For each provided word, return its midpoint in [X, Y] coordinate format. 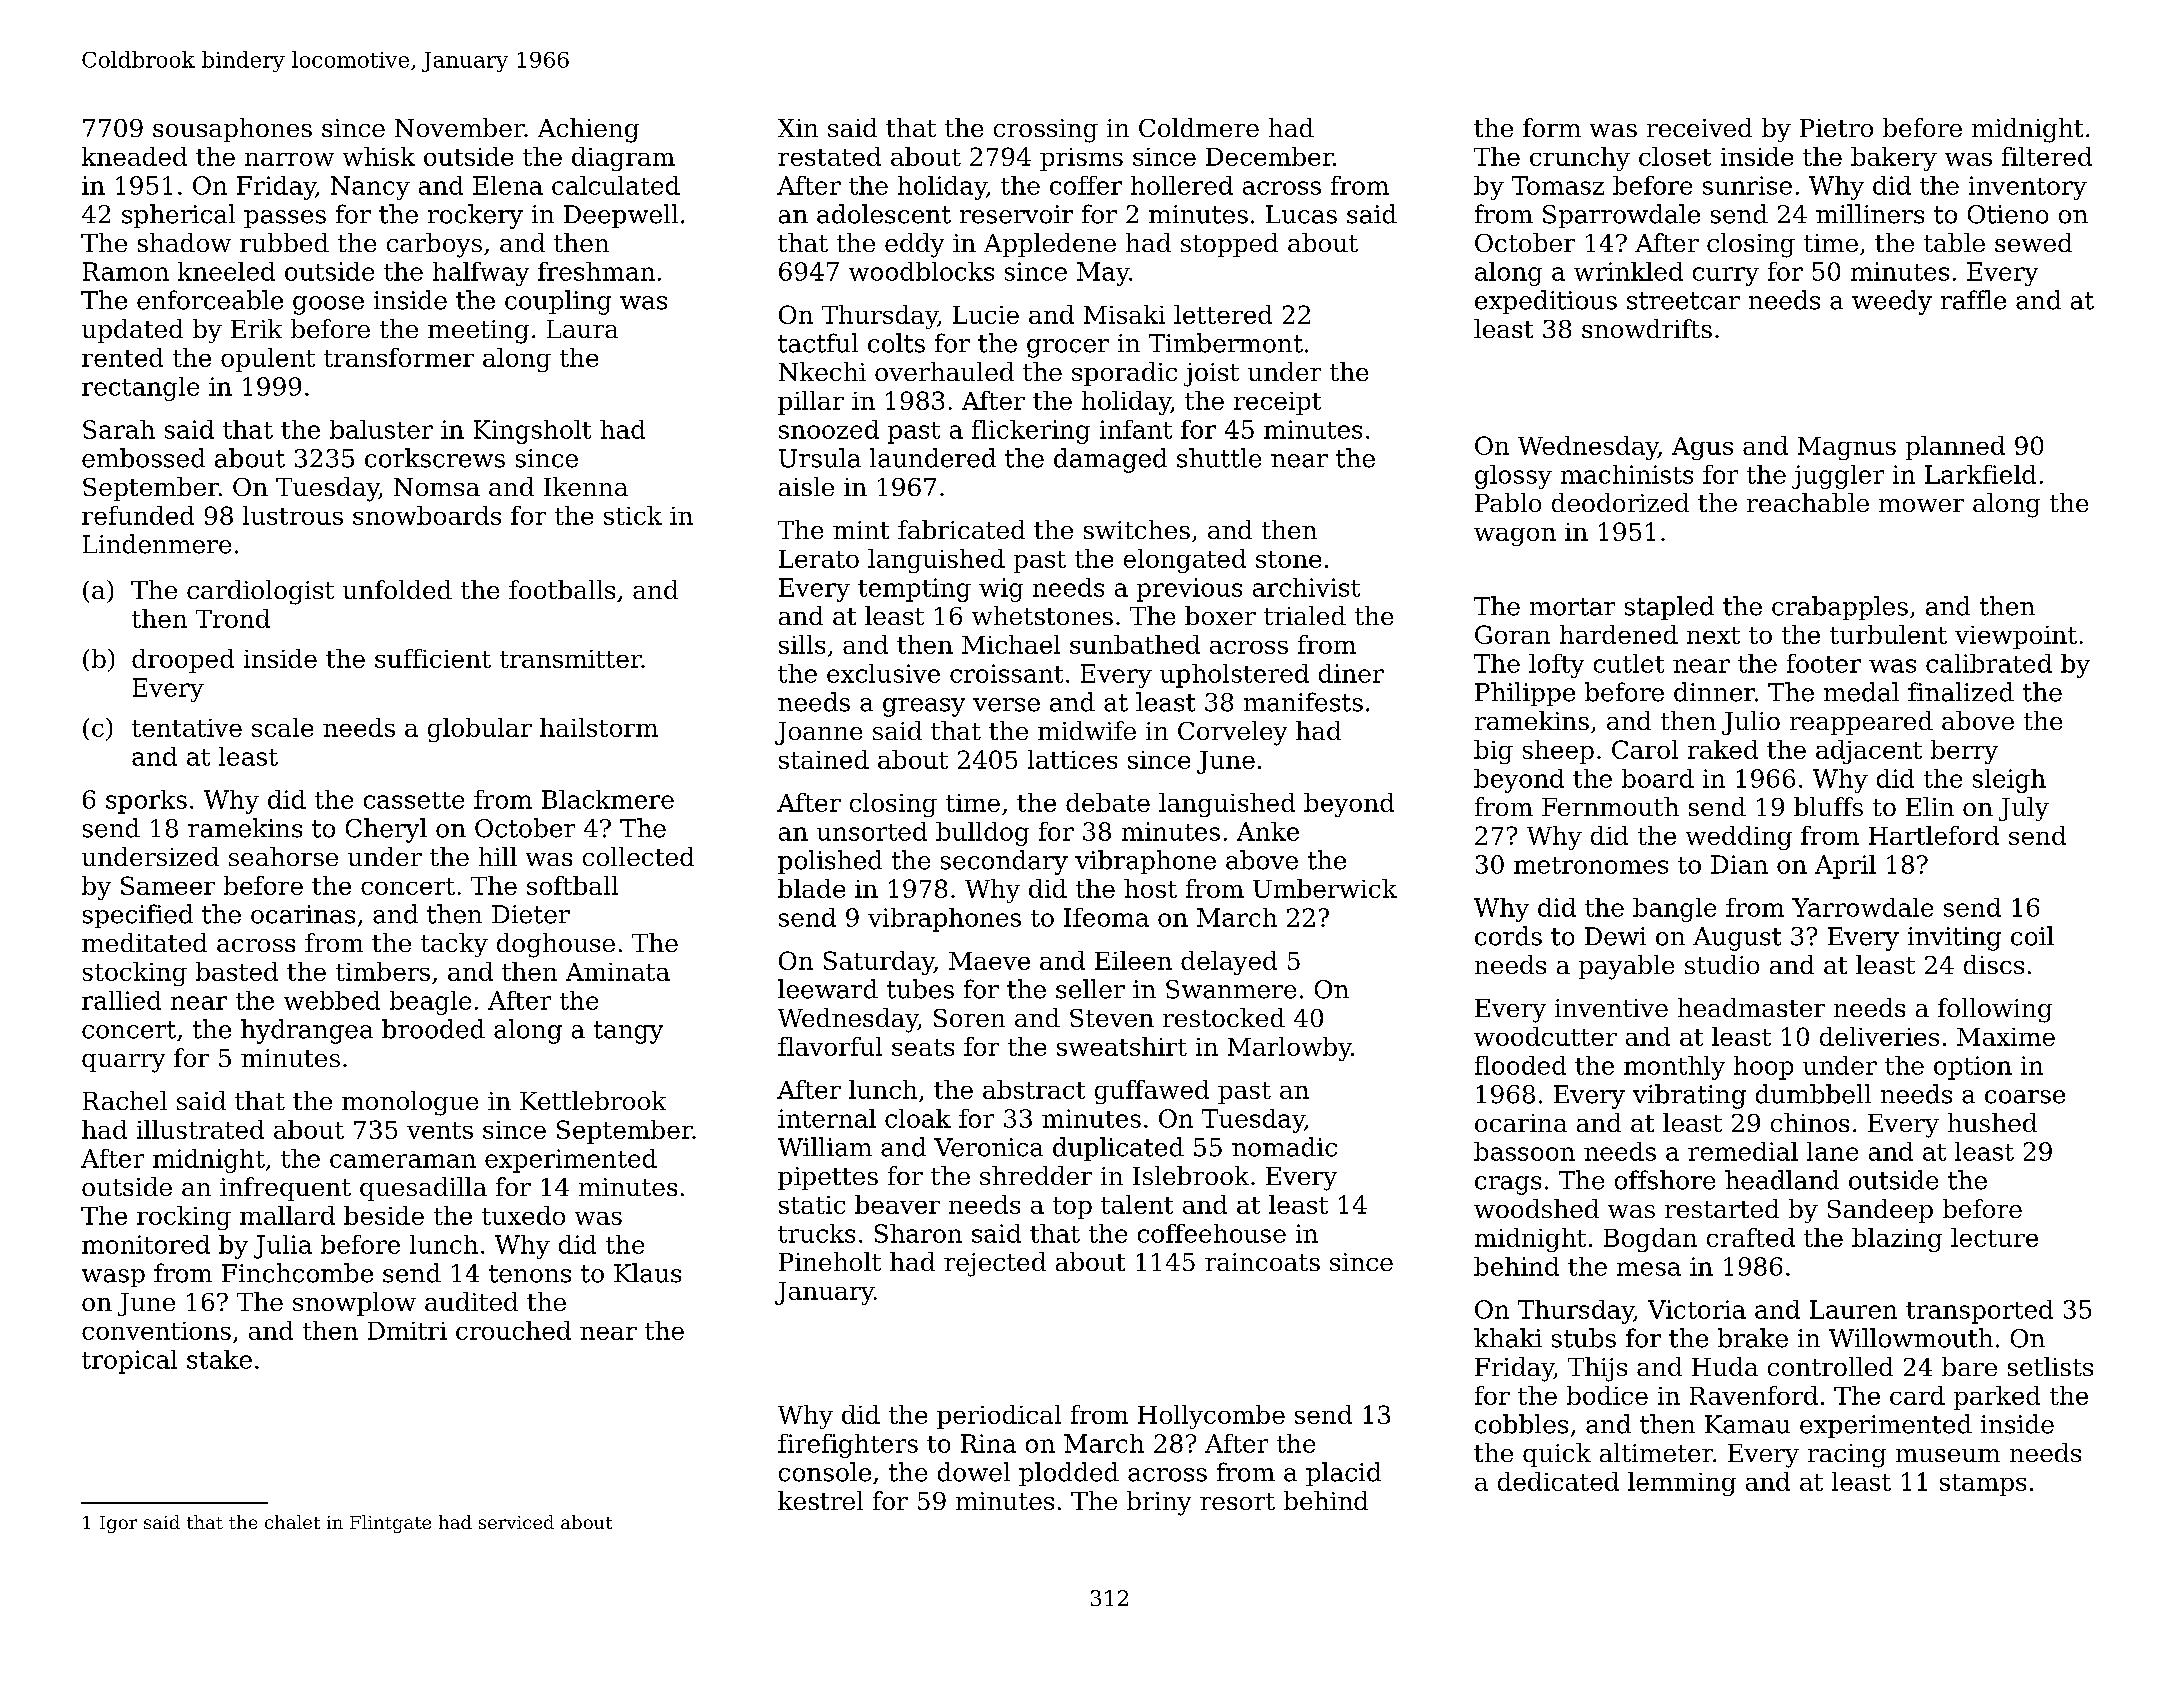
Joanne [818, 733]
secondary [1004, 862]
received [1699, 127]
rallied [121, 1000]
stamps [1983, 1485]
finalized [1961, 692]
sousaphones [232, 130]
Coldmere [1199, 127]
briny [1159, 1503]
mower [1921, 505]
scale [282, 727]
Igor [118, 1524]
